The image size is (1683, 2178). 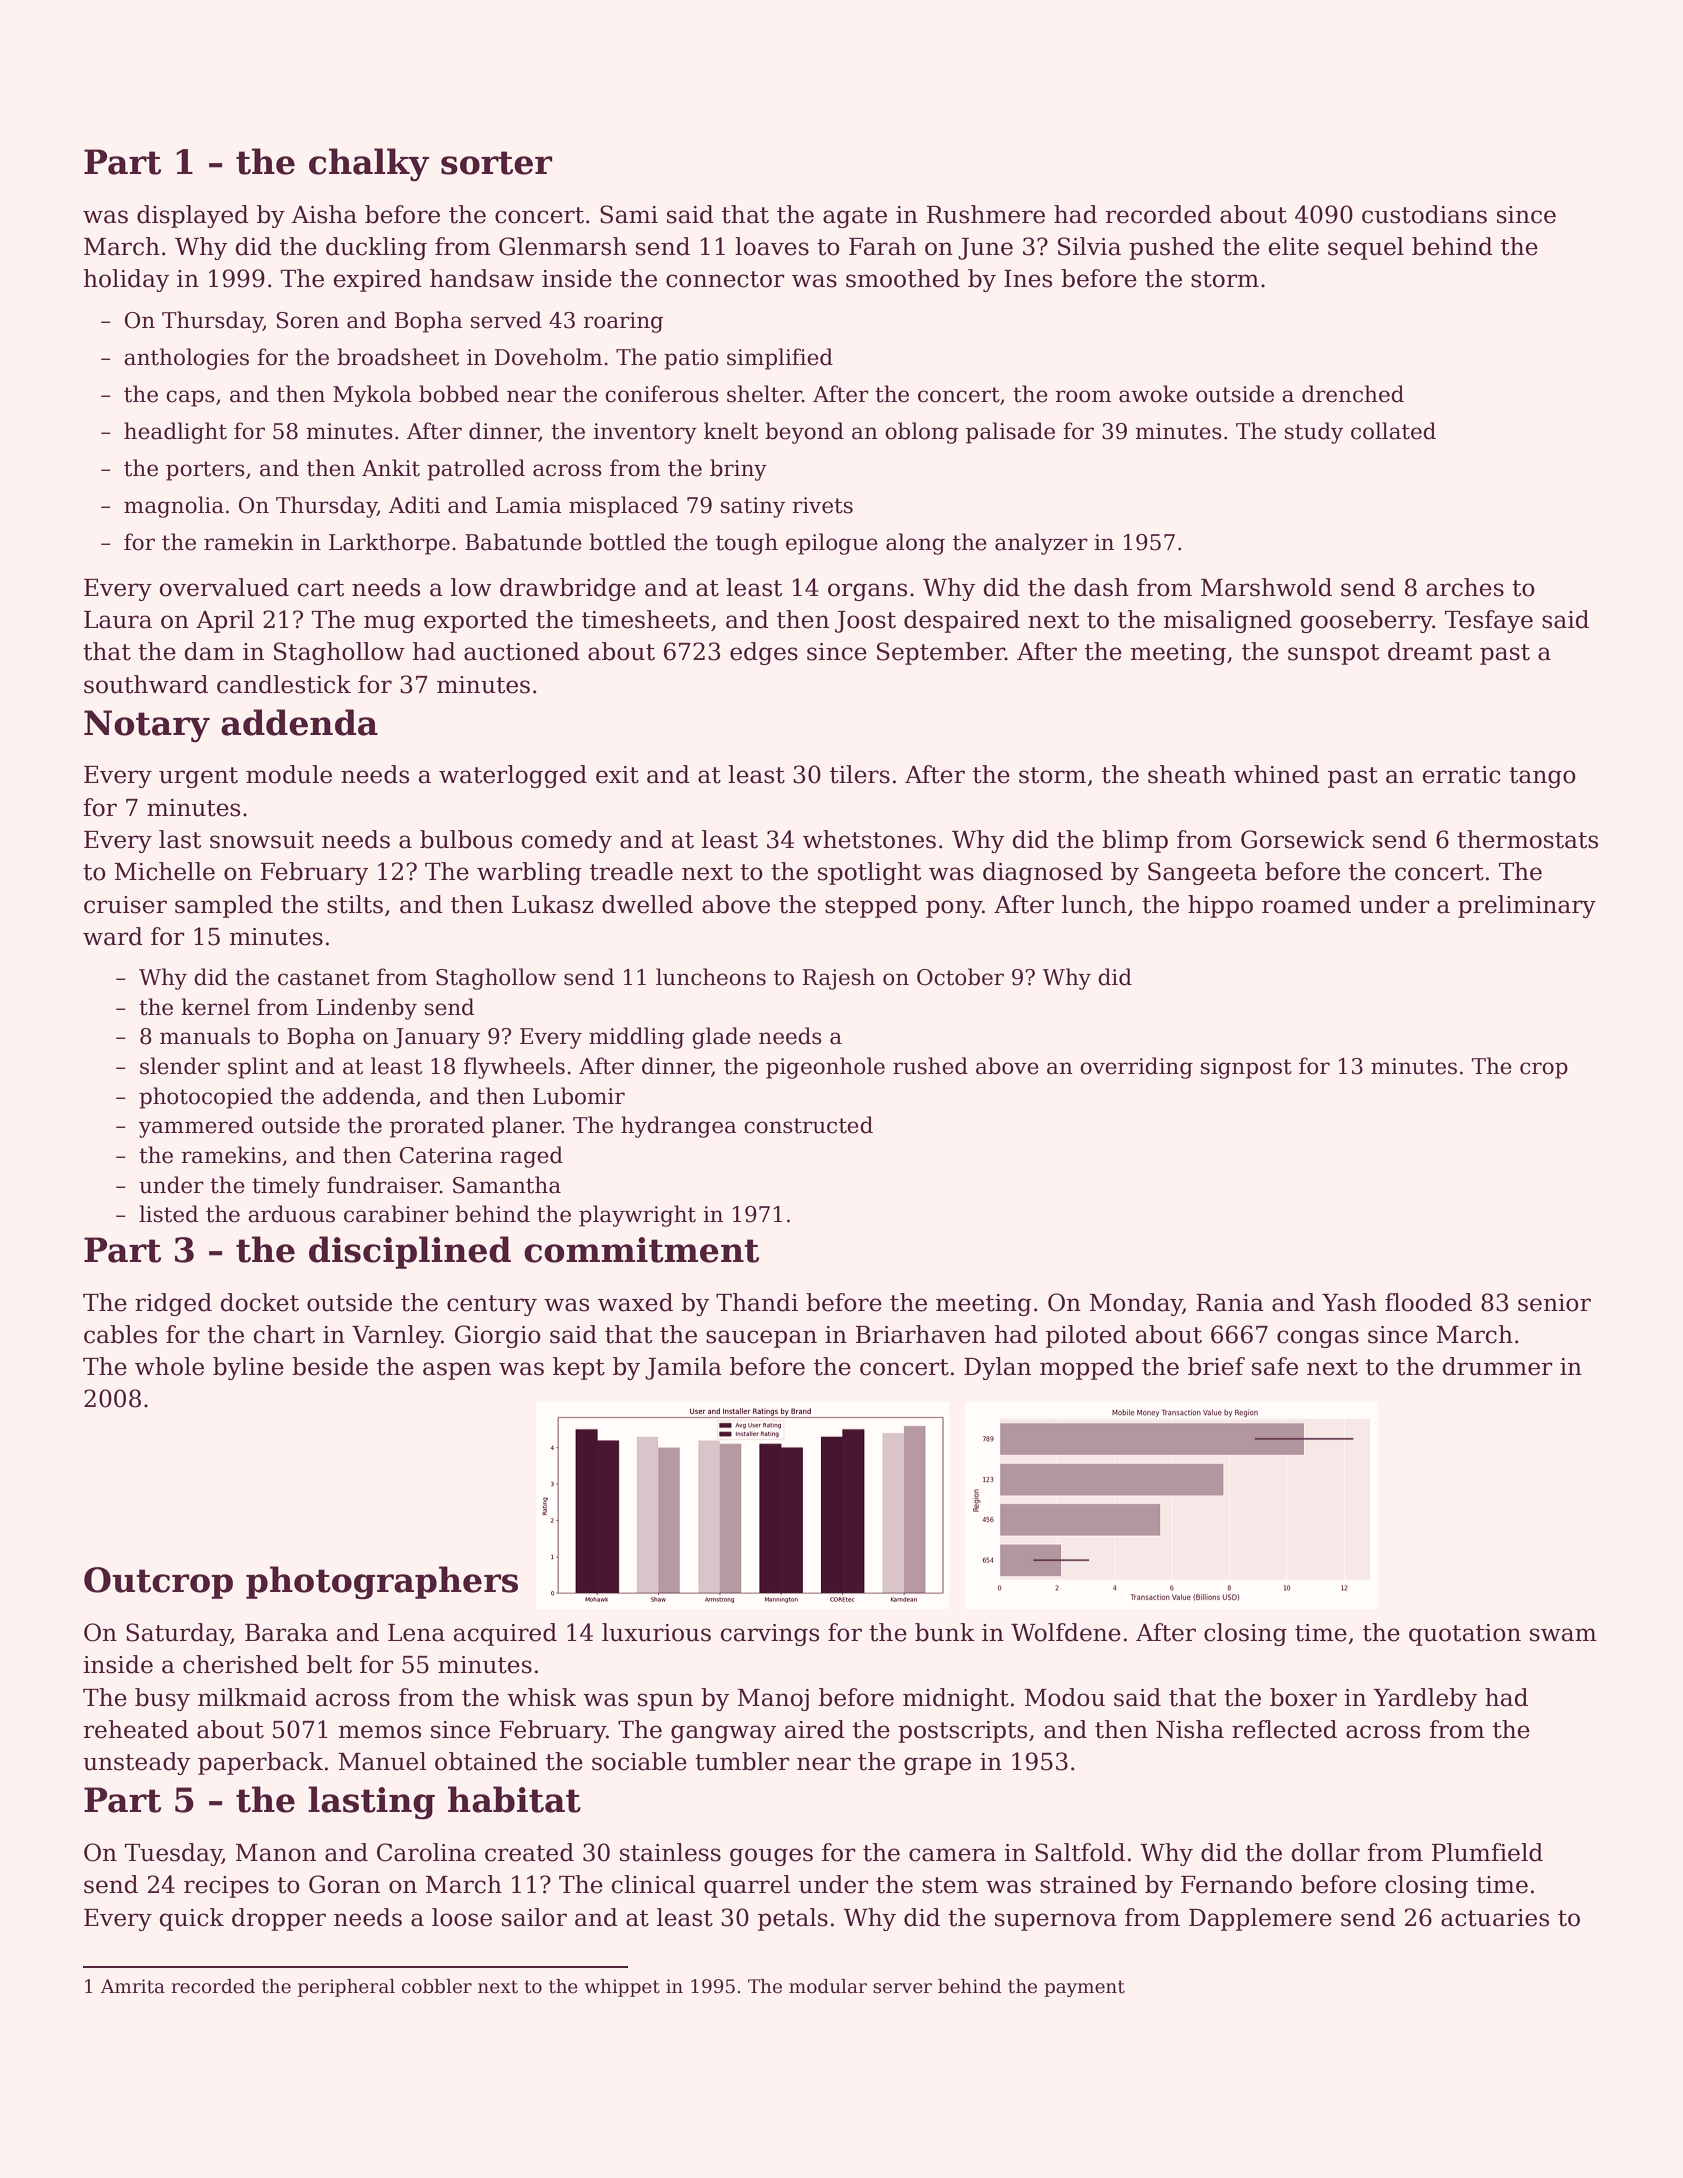 What do you see at coordinates (224, 906) in the document?
I see `sampled` at bounding box center [224, 906].
